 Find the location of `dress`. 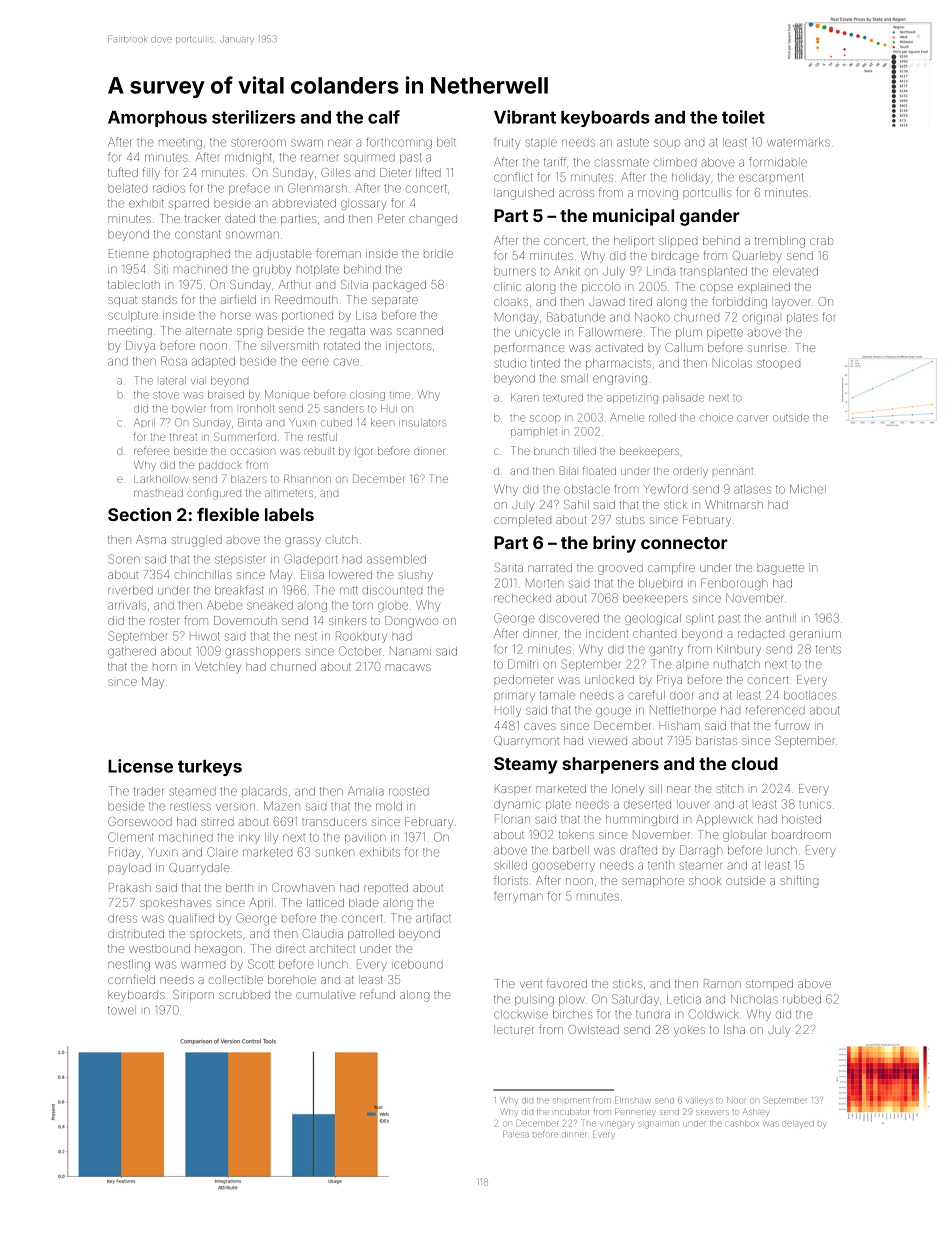

dress is located at coordinates (122, 918).
